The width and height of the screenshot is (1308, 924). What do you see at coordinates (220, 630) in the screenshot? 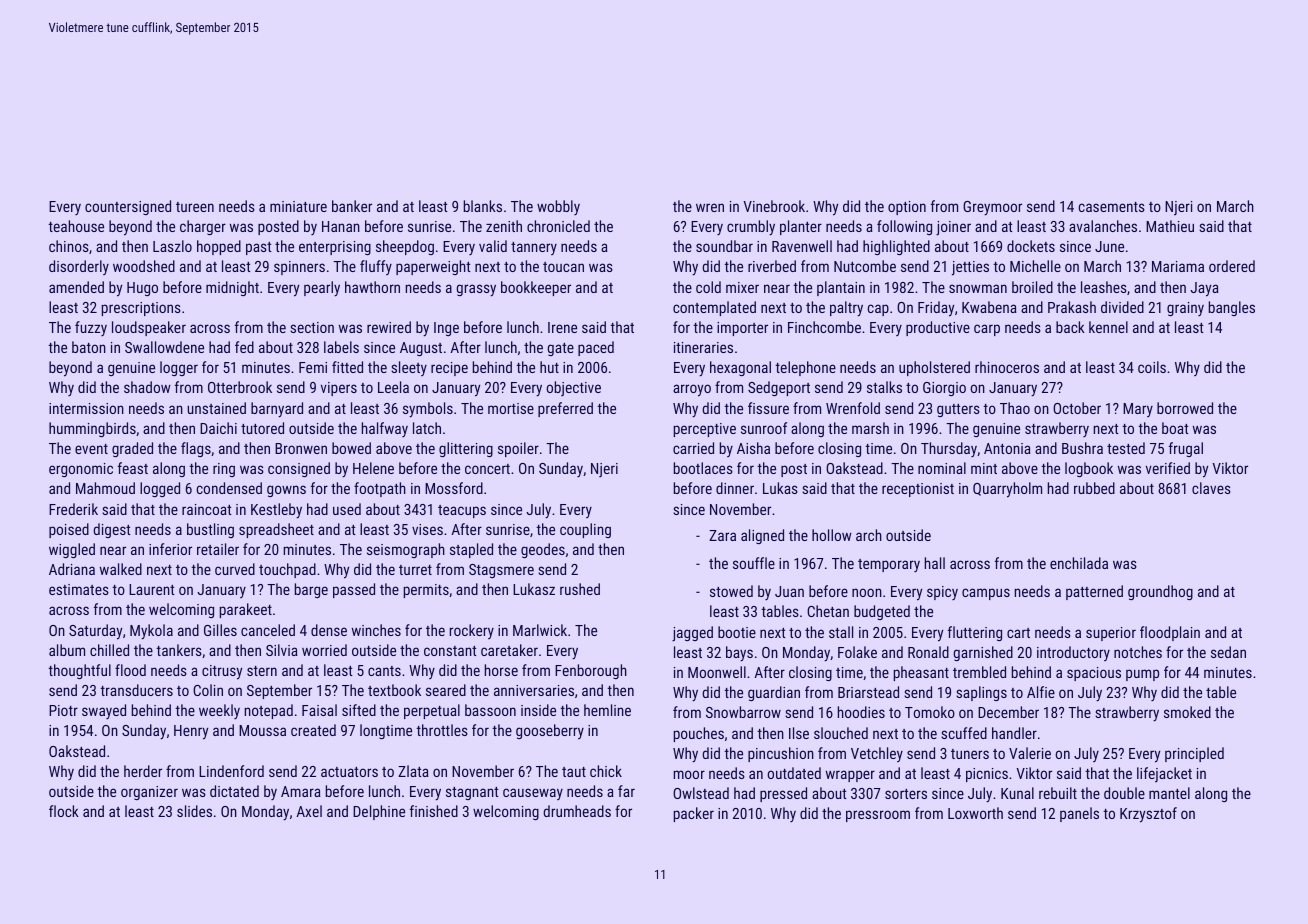
I see `Gilles` at bounding box center [220, 630].
